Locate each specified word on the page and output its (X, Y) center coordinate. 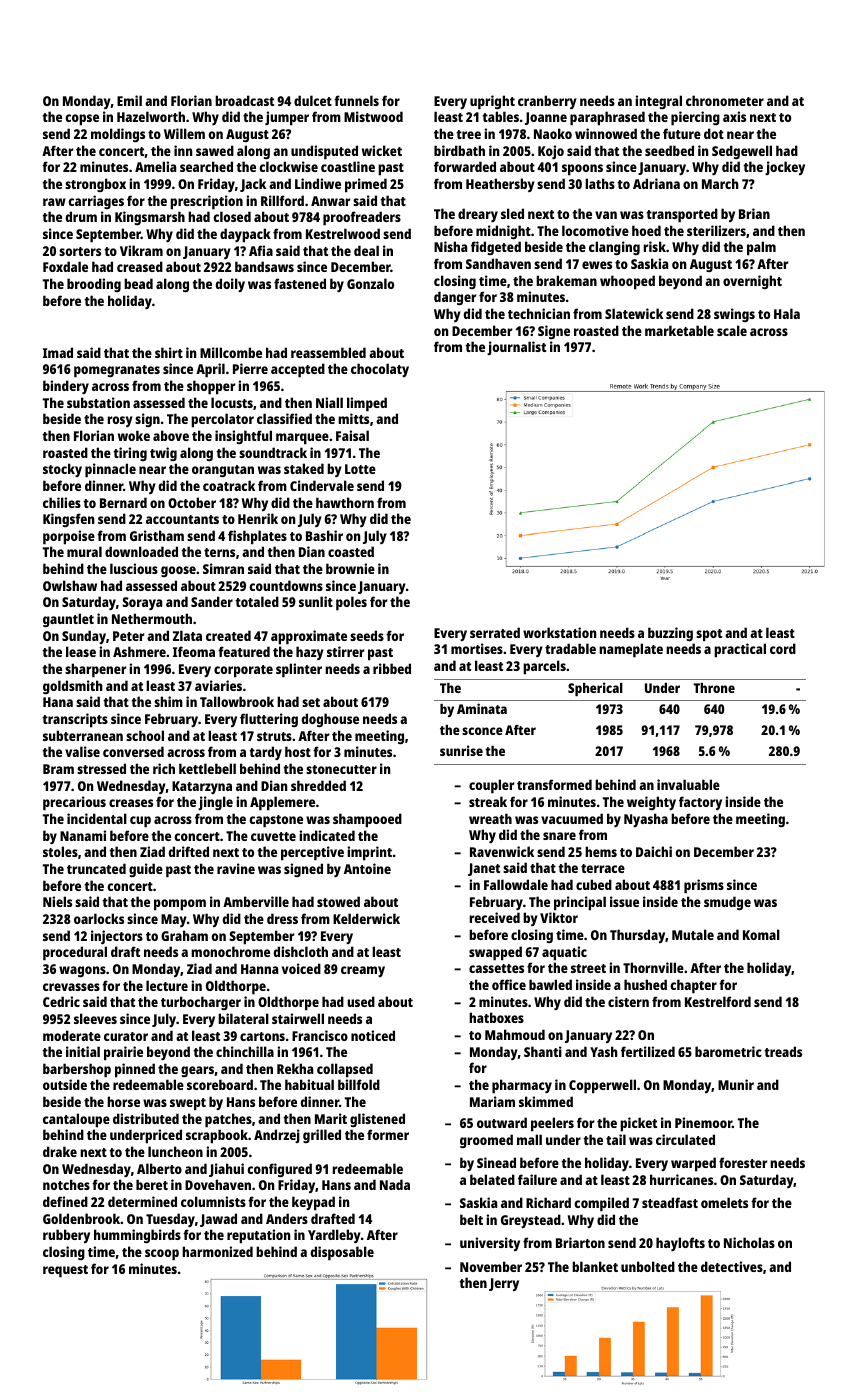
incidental (97, 818)
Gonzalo (370, 283)
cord (783, 648)
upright (492, 102)
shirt (169, 352)
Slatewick (634, 313)
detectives (732, 1266)
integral (658, 102)
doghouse (330, 720)
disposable (342, 1253)
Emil (129, 100)
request (65, 1271)
